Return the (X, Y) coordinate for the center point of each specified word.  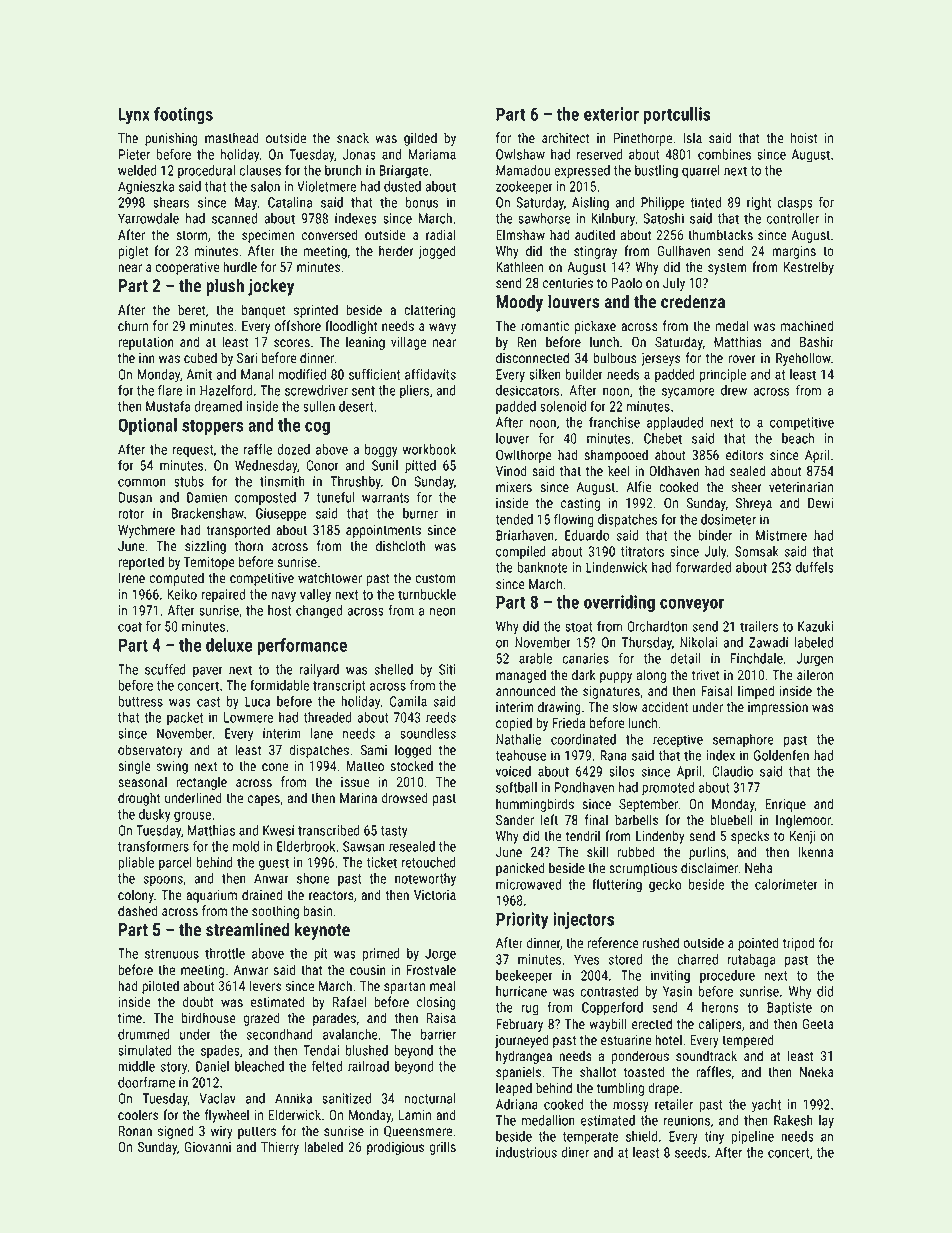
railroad (368, 1066)
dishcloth (401, 545)
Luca (257, 701)
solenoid (563, 406)
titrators (642, 551)
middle (136, 1066)
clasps (795, 204)
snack (353, 137)
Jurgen (814, 660)
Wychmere (146, 531)
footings (183, 115)
